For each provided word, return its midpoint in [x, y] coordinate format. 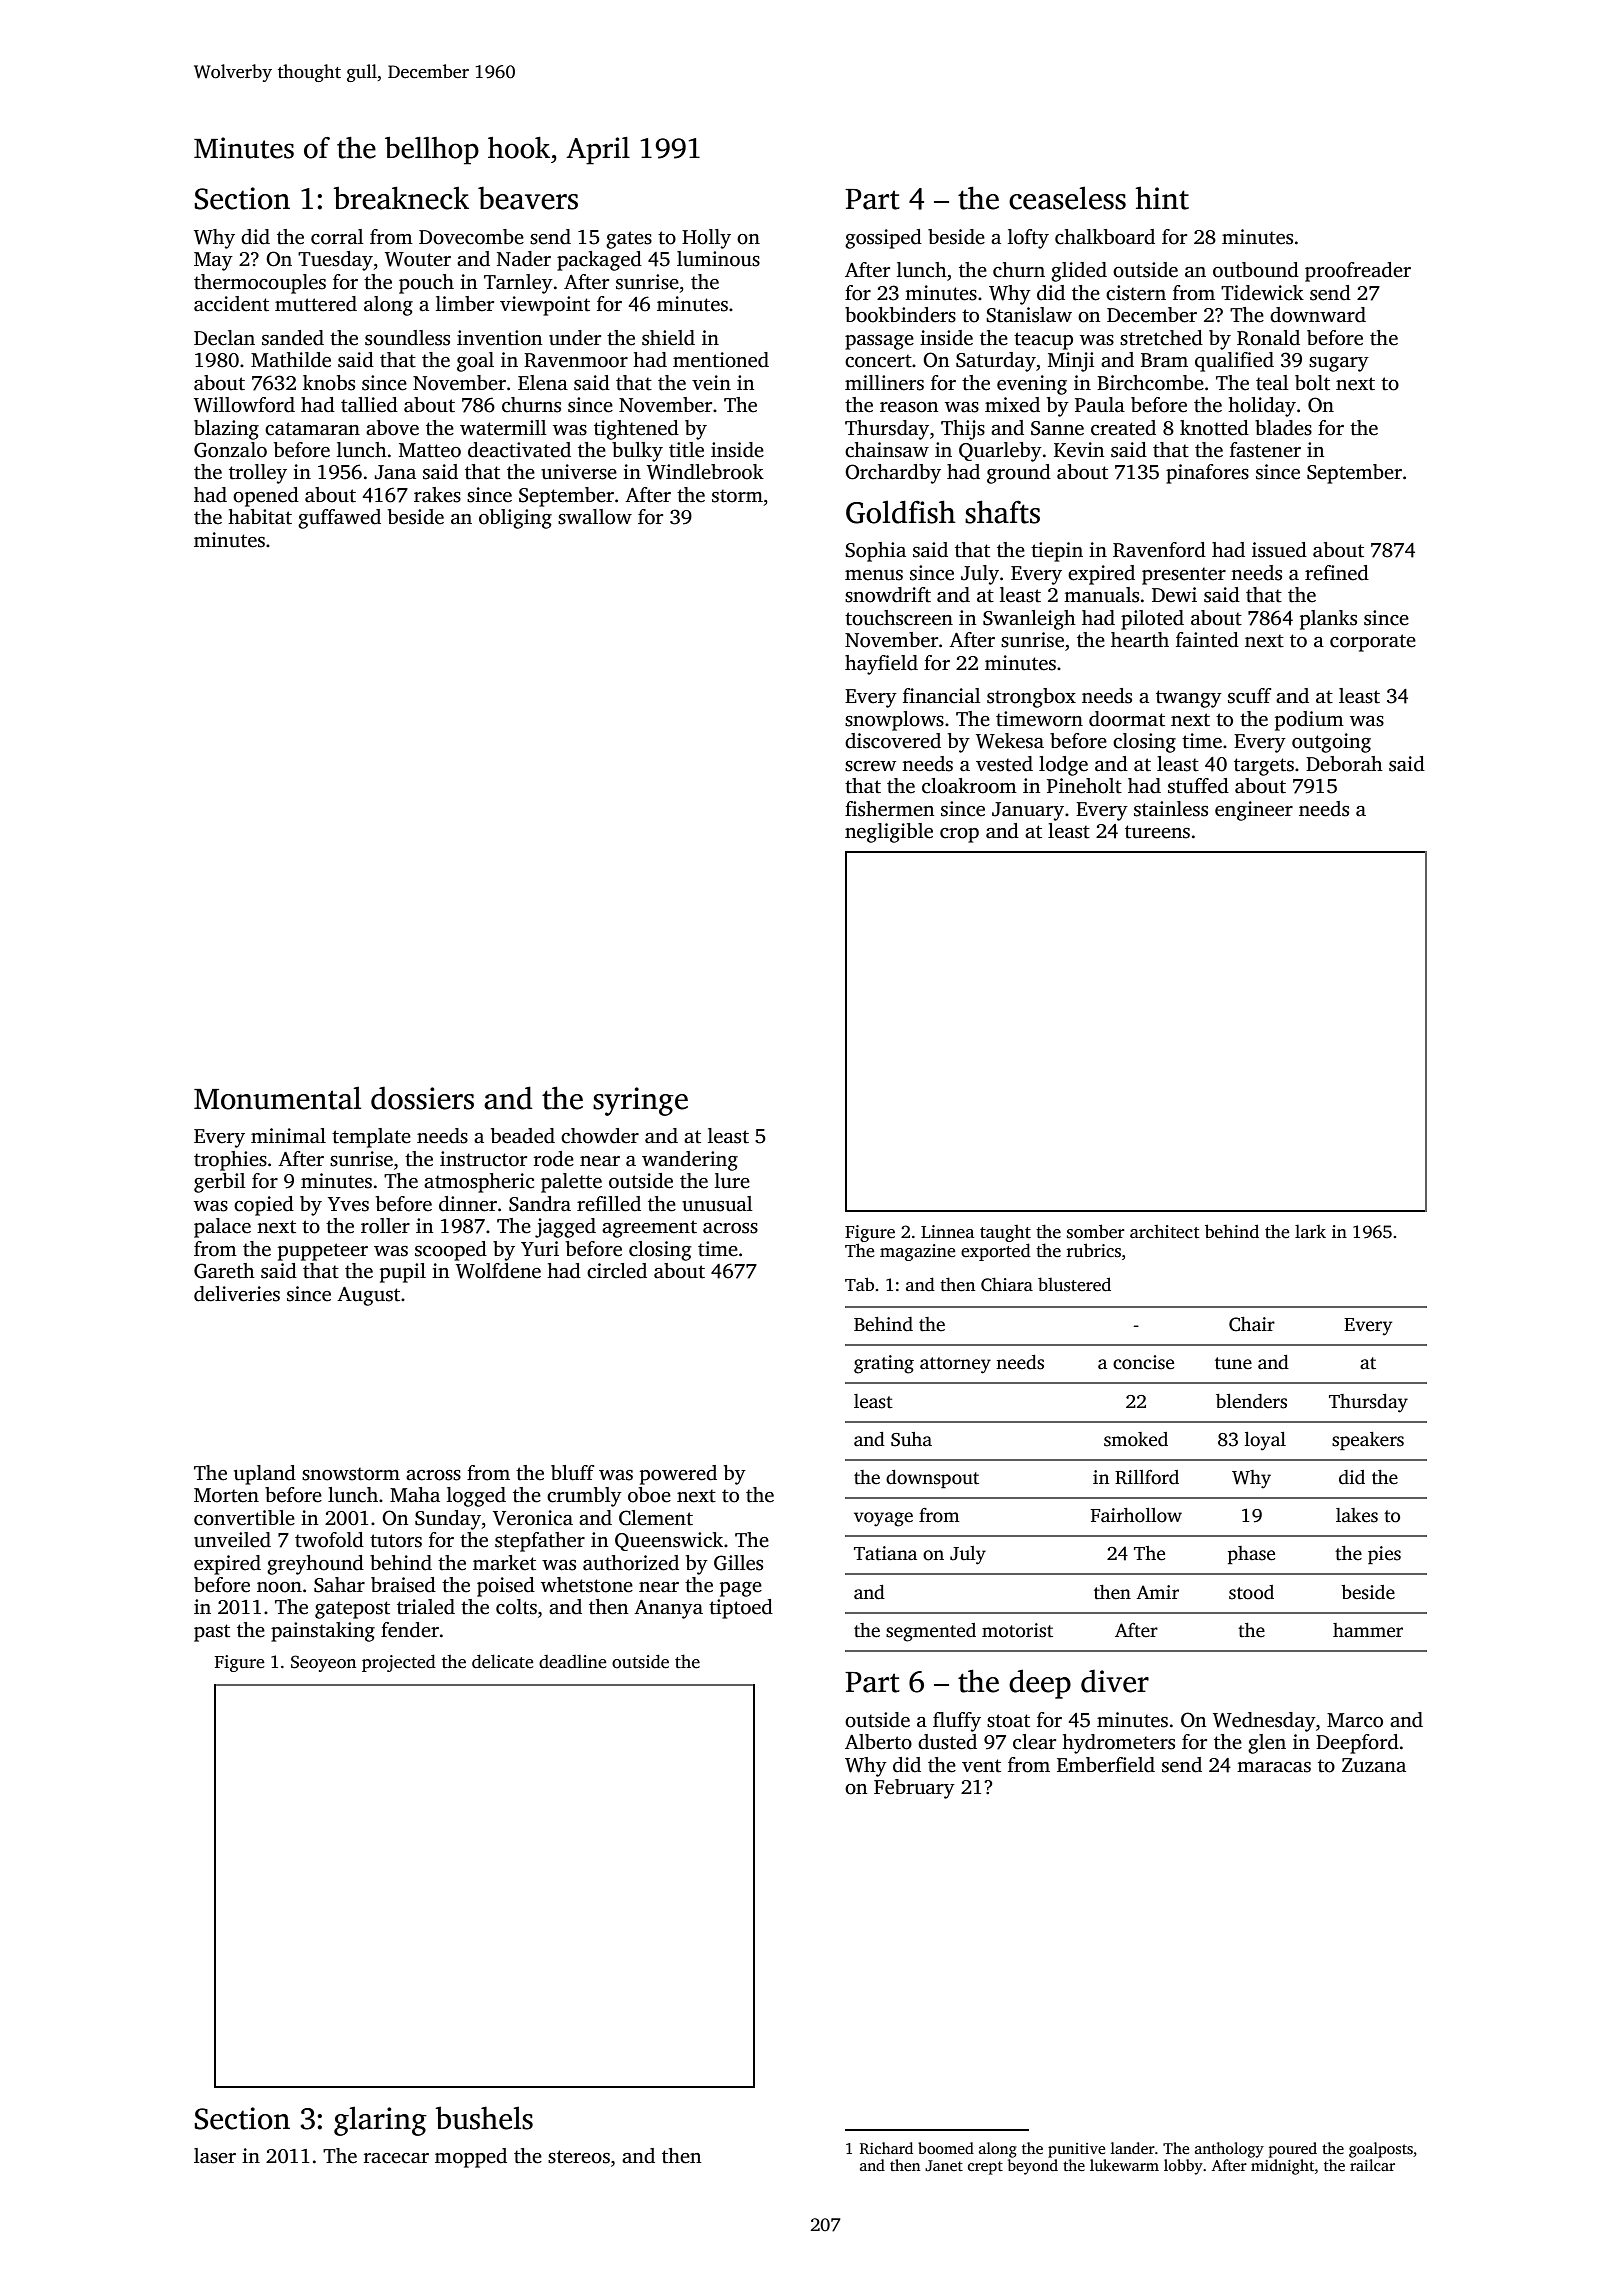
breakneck [401, 198]
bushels [484, 2118]
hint [1162, 198]
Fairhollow [1136, 1515]
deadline [573, 1661]
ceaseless [1067, 198]
